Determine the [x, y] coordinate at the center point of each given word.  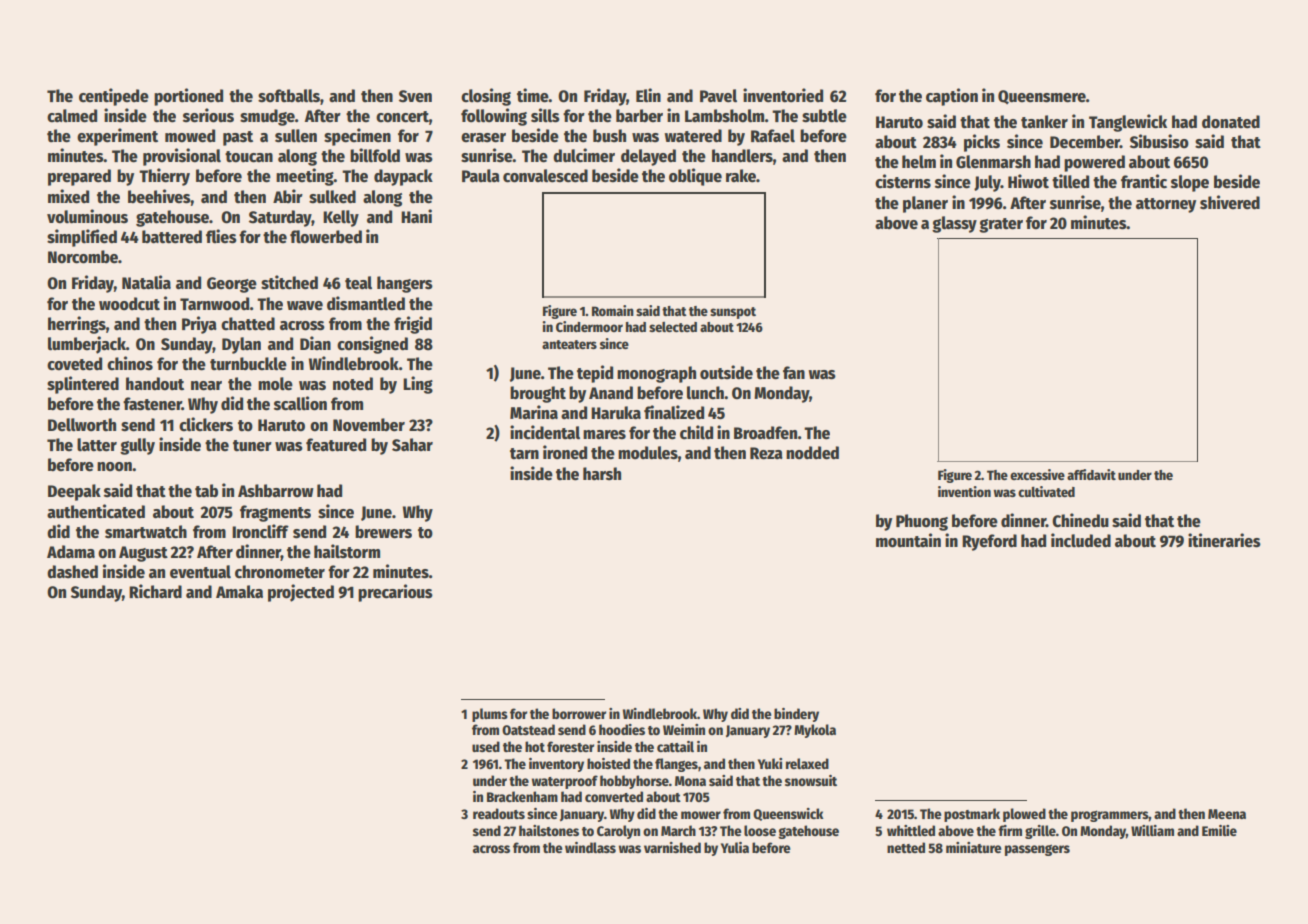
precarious [395, 593]
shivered [1230, 202]
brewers [383, 532]
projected [301, 593]
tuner [252, 446]
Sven [415, 96]
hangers [405, 284]
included [1081, 540]
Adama [71, 552]
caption [952, 97]
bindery [796, 715]
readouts [499, 813]
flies [221, 236]
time [533, 95]
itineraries [1224, 540]
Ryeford [989, 542]
